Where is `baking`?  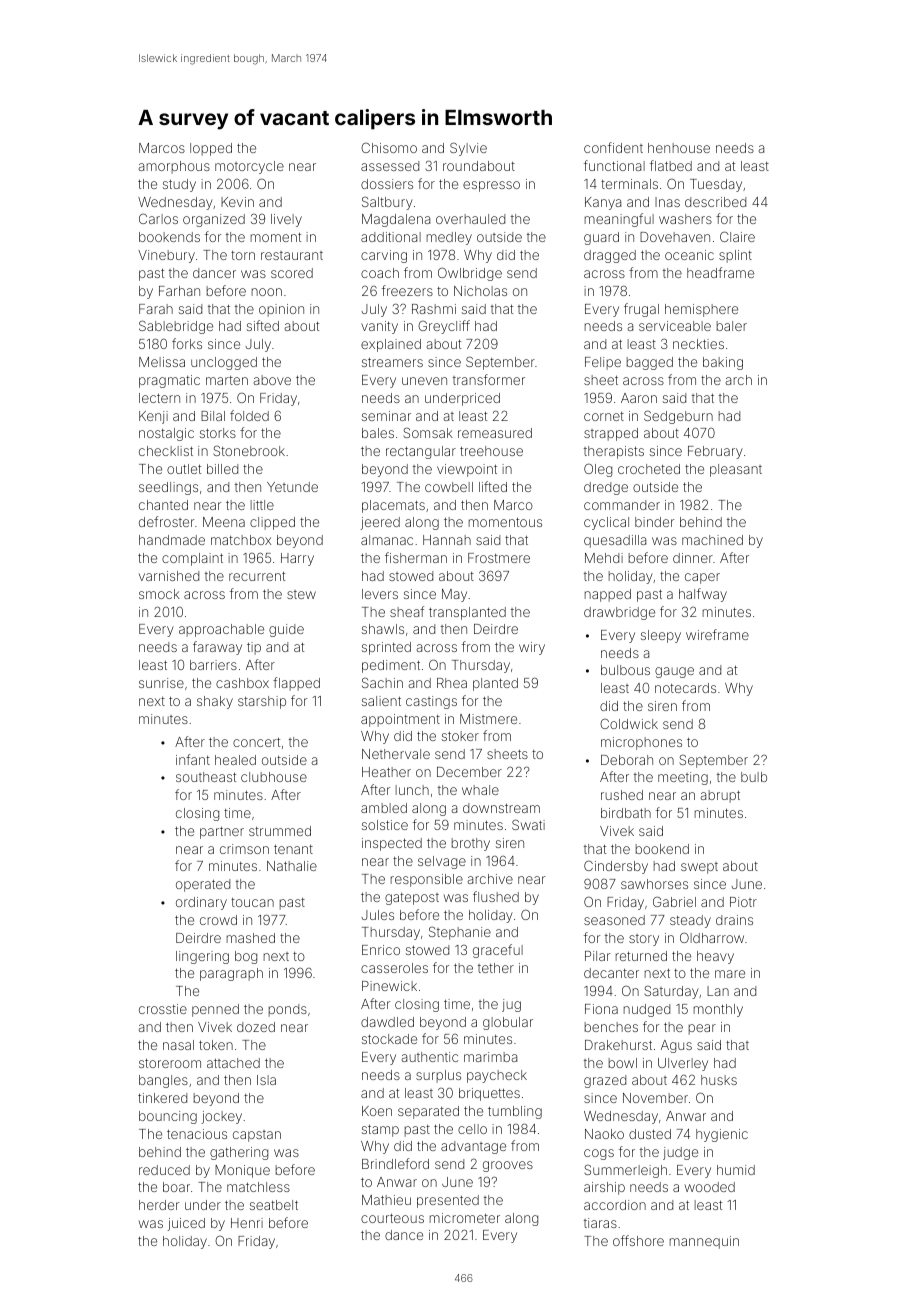 baking is located at coordinates (723, 363).
